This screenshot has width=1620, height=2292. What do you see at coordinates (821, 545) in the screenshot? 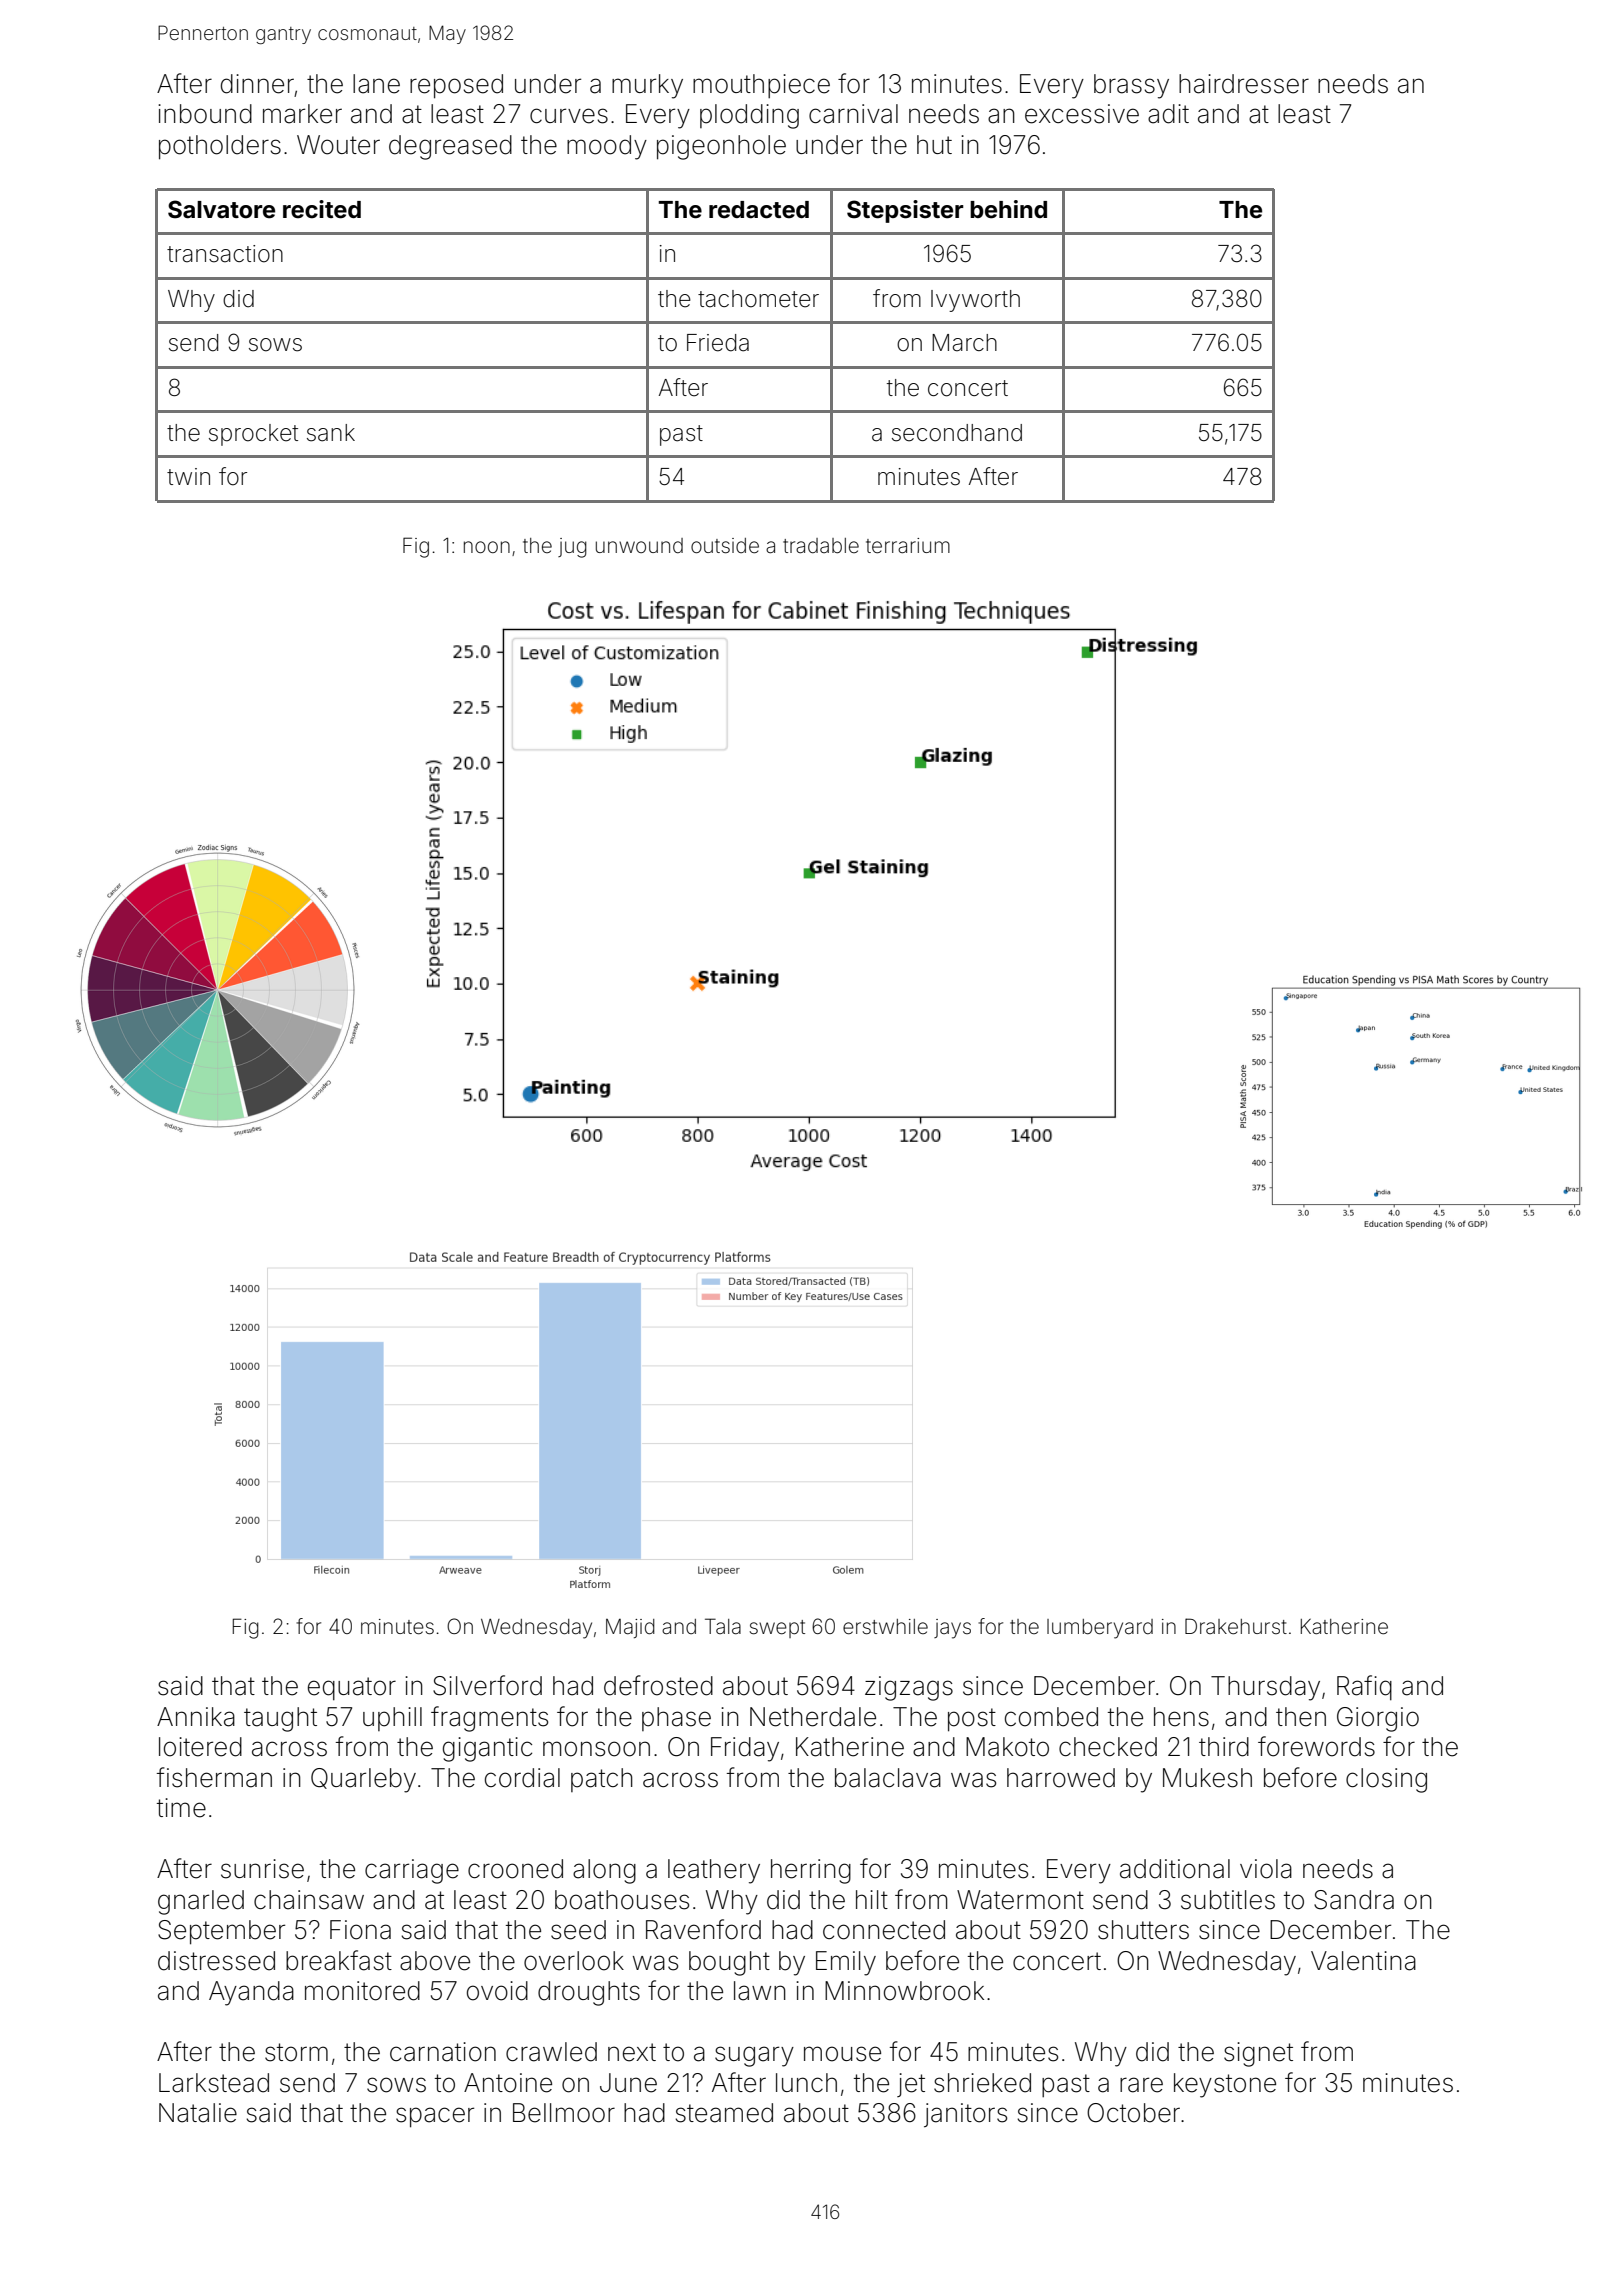
I see `tradable` at bounding box center [821, 545].
